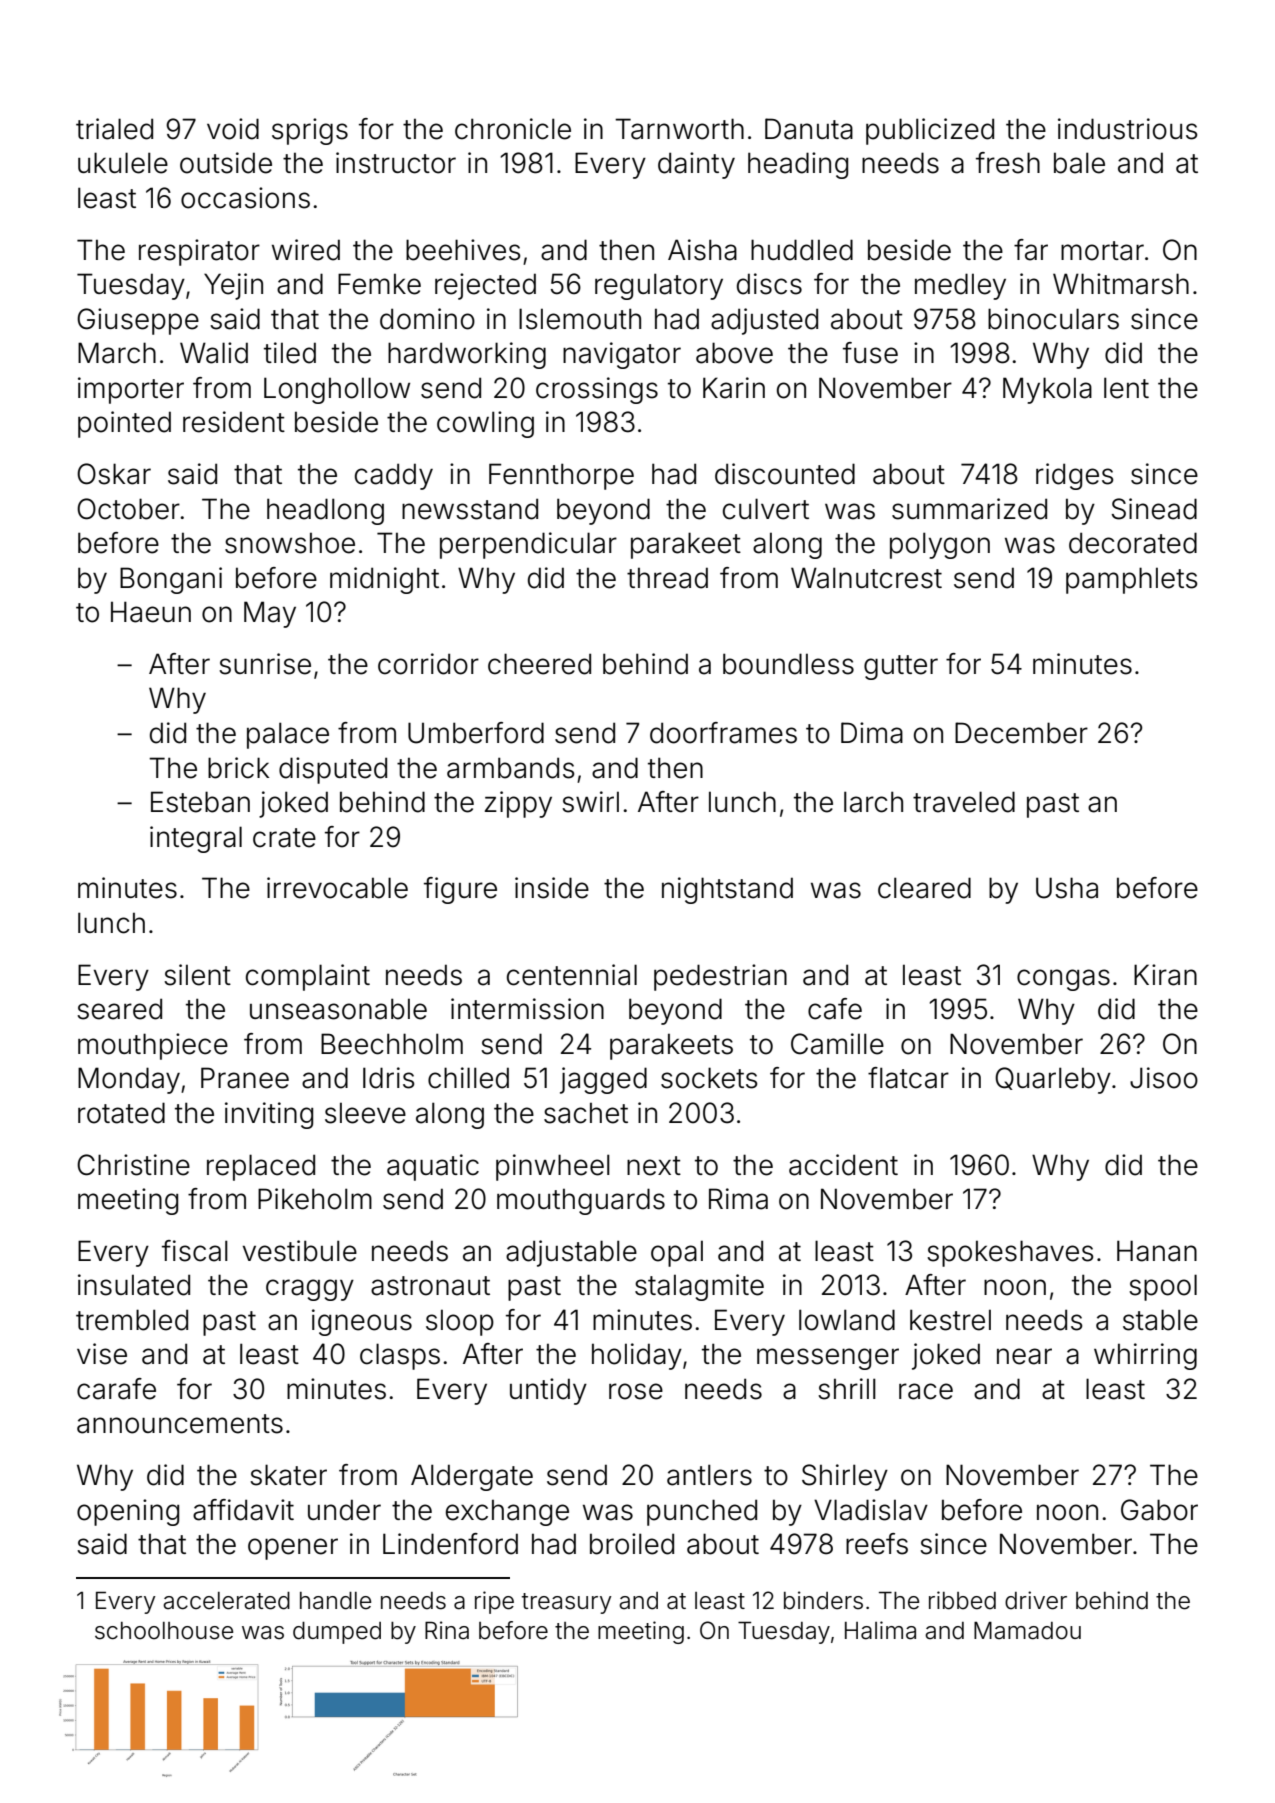 Image resolution: width=1275 pixels, height=1803 pixels. I want to click on ridges, so click(1074, 476).
